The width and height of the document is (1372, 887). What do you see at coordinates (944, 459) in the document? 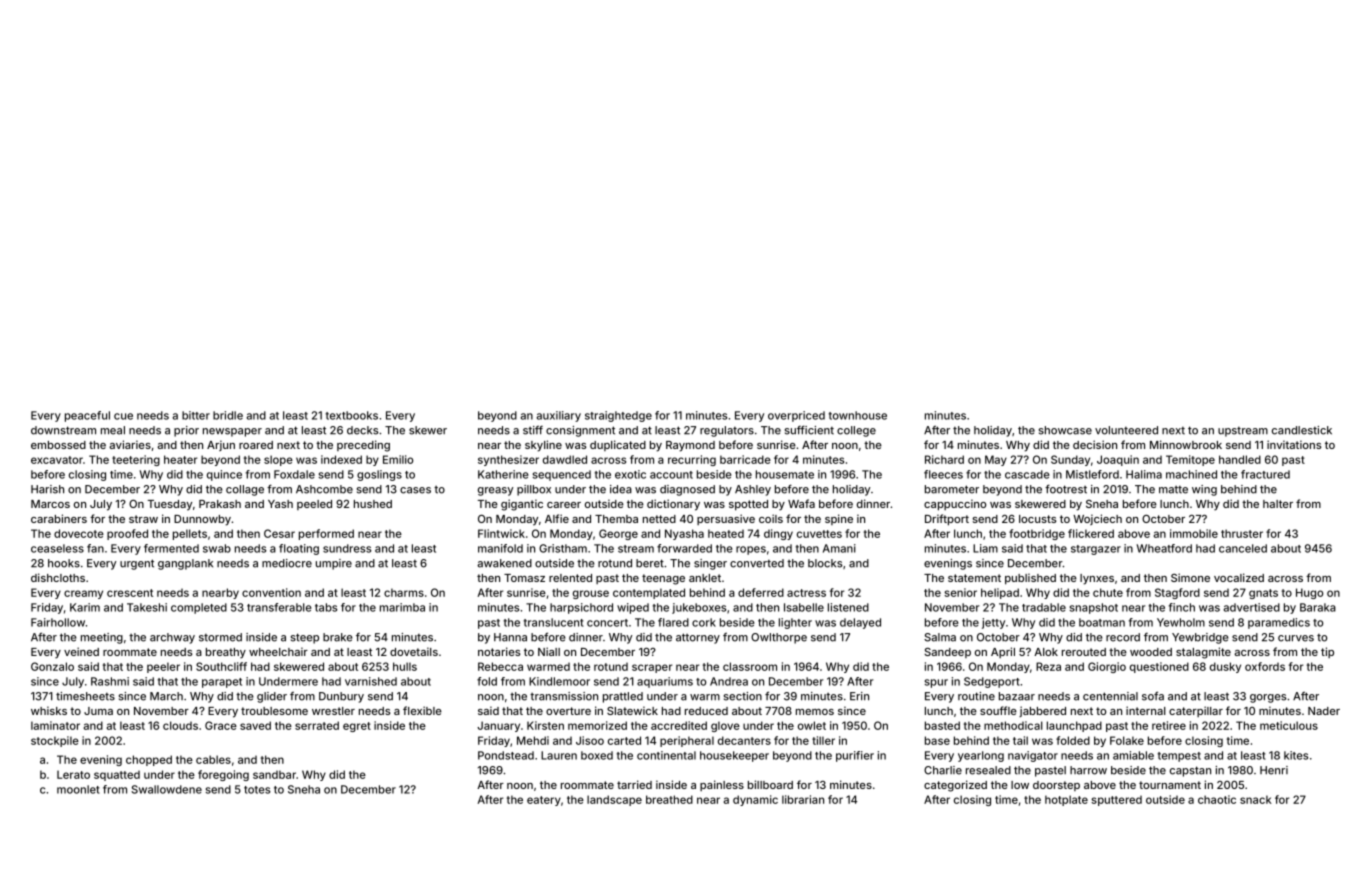
I see `Richard` at bounding box center [944, 459].
